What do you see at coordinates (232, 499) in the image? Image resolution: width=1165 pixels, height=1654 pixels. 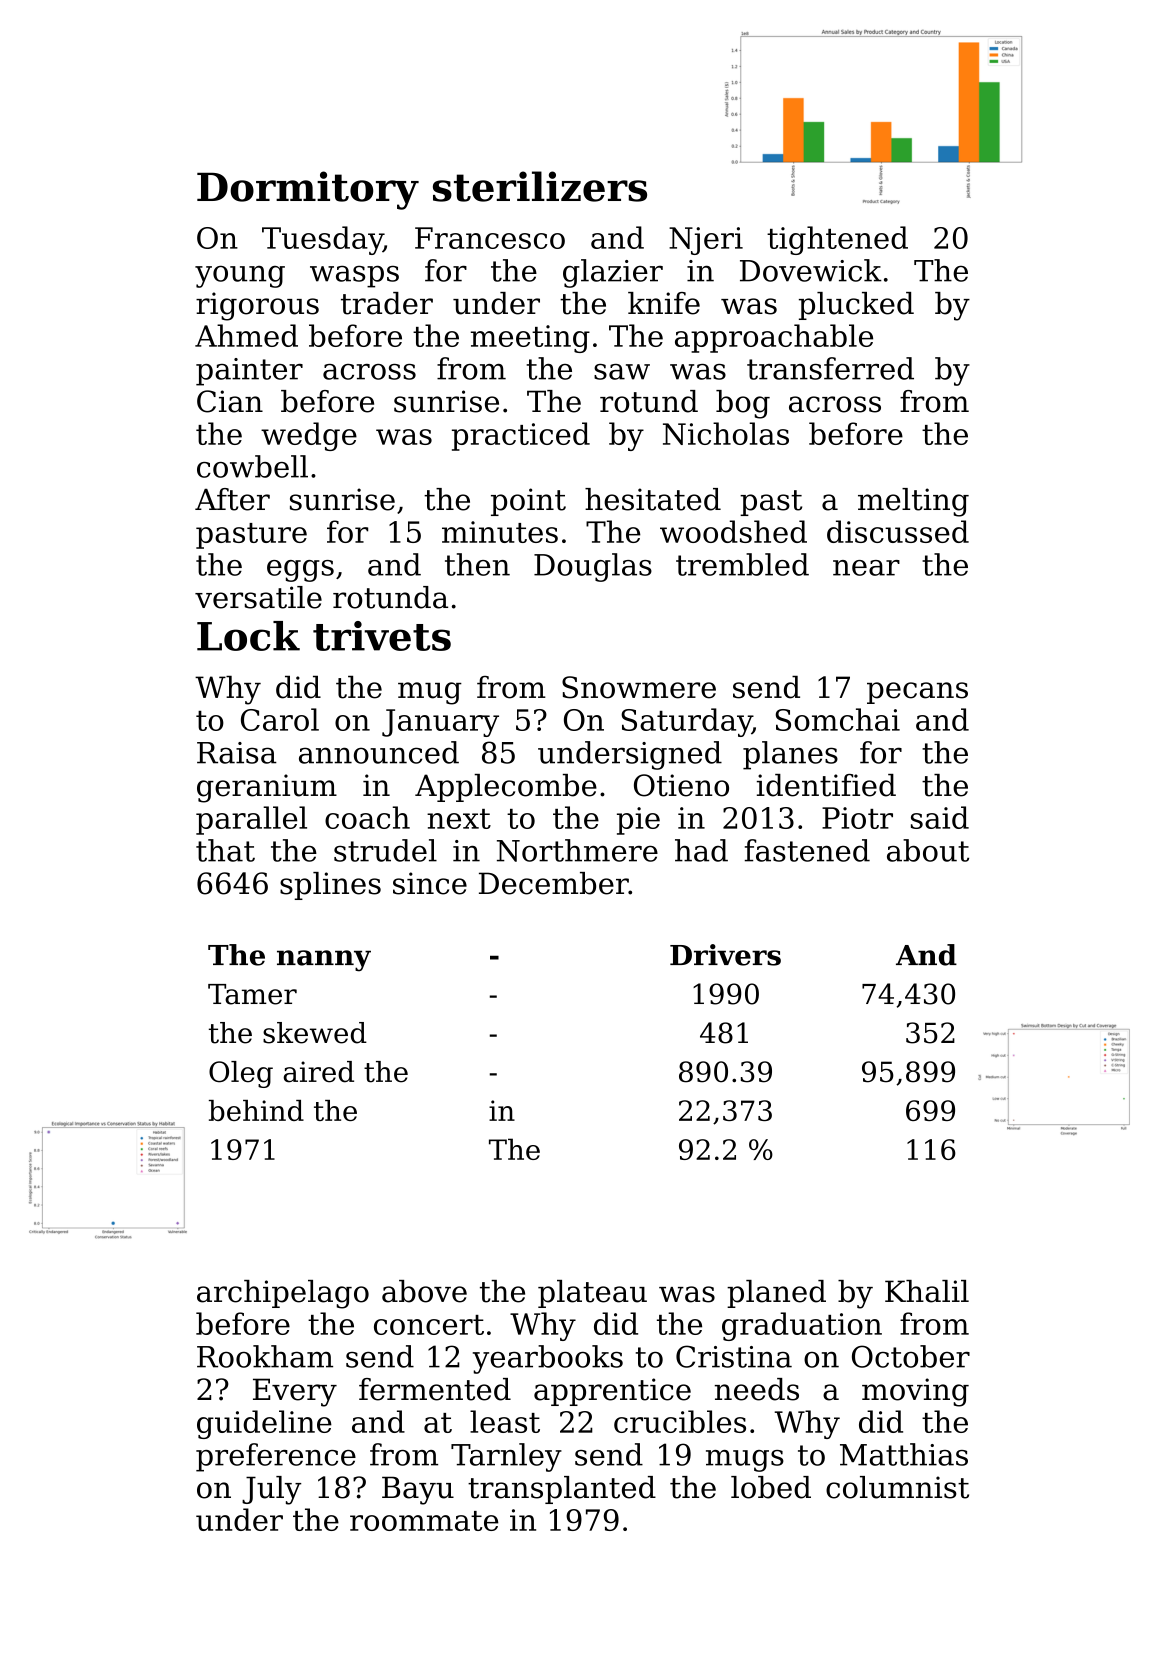 I see `After` at bounding box center [232, 499].
